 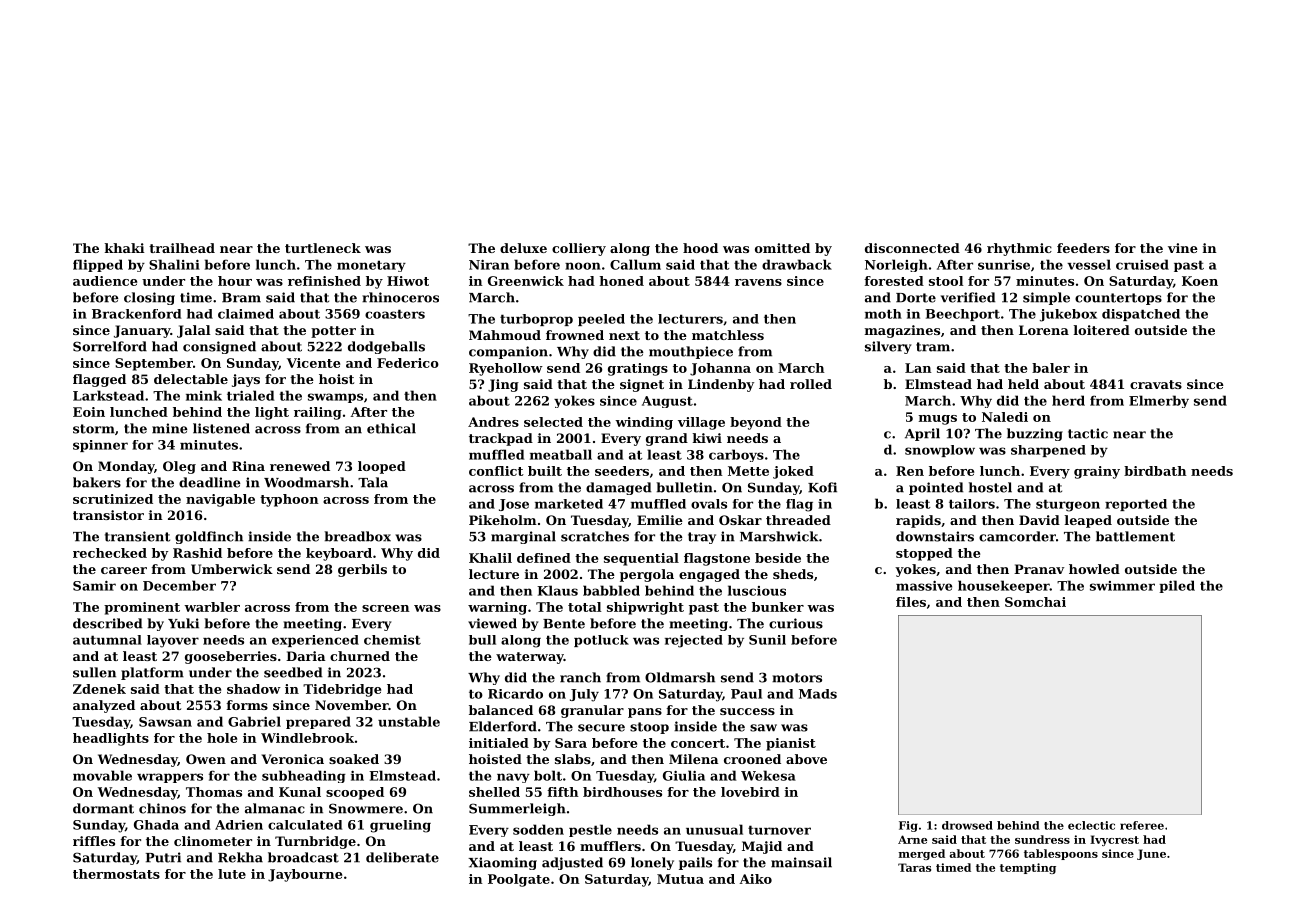 I want to click on pestle, so click(x=590, y=830).
